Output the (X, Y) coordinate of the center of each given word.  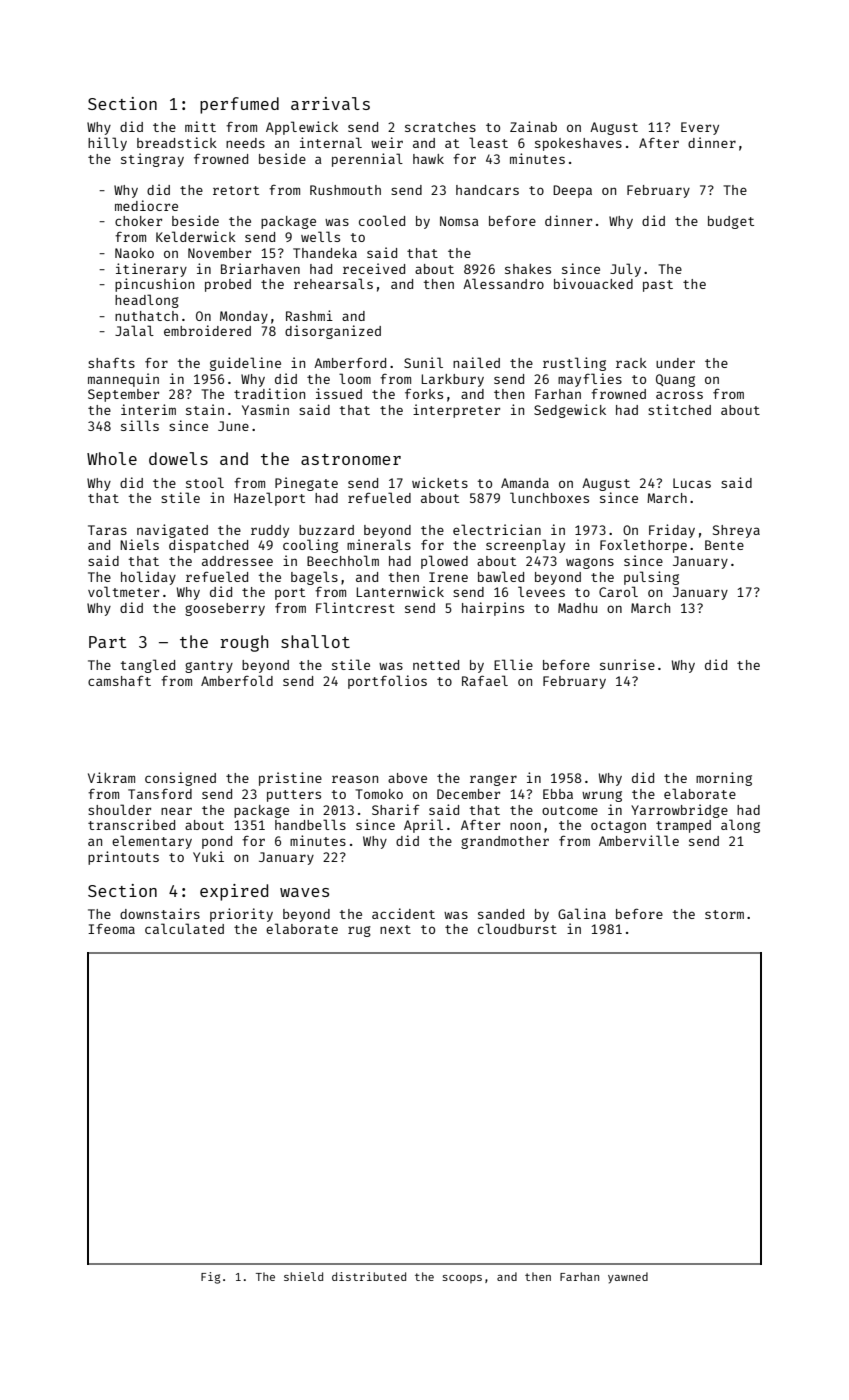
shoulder (119, 809)
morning (724, 779)
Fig (210, 1278)
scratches (440, 127)
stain (205, 409)
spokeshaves (578, 144)
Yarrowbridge (679, 811)
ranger (493, 780)
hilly (107, 144)
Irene (448, 577)
